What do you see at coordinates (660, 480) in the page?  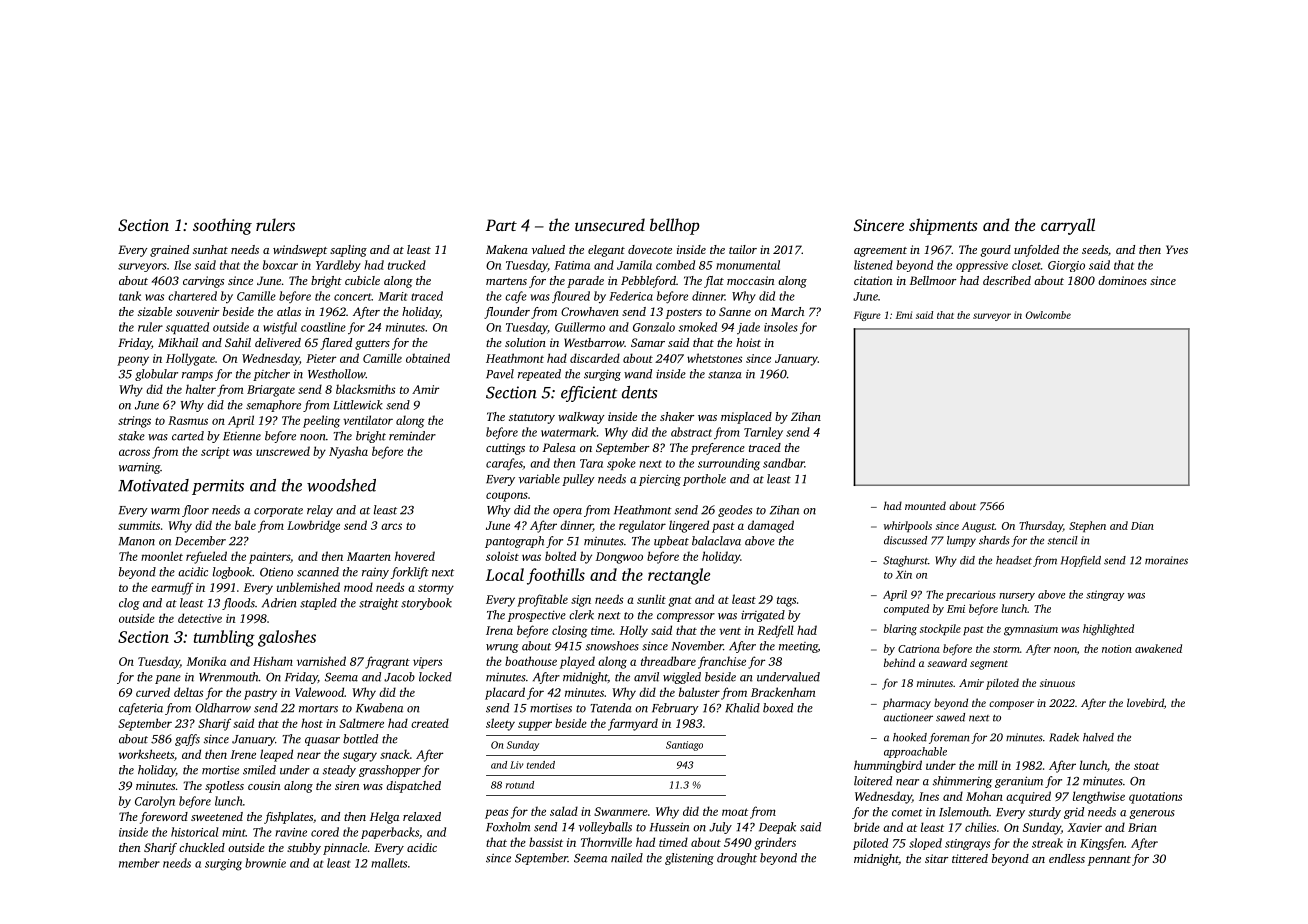 I see `piercing` at bounding box center [660, 480].
